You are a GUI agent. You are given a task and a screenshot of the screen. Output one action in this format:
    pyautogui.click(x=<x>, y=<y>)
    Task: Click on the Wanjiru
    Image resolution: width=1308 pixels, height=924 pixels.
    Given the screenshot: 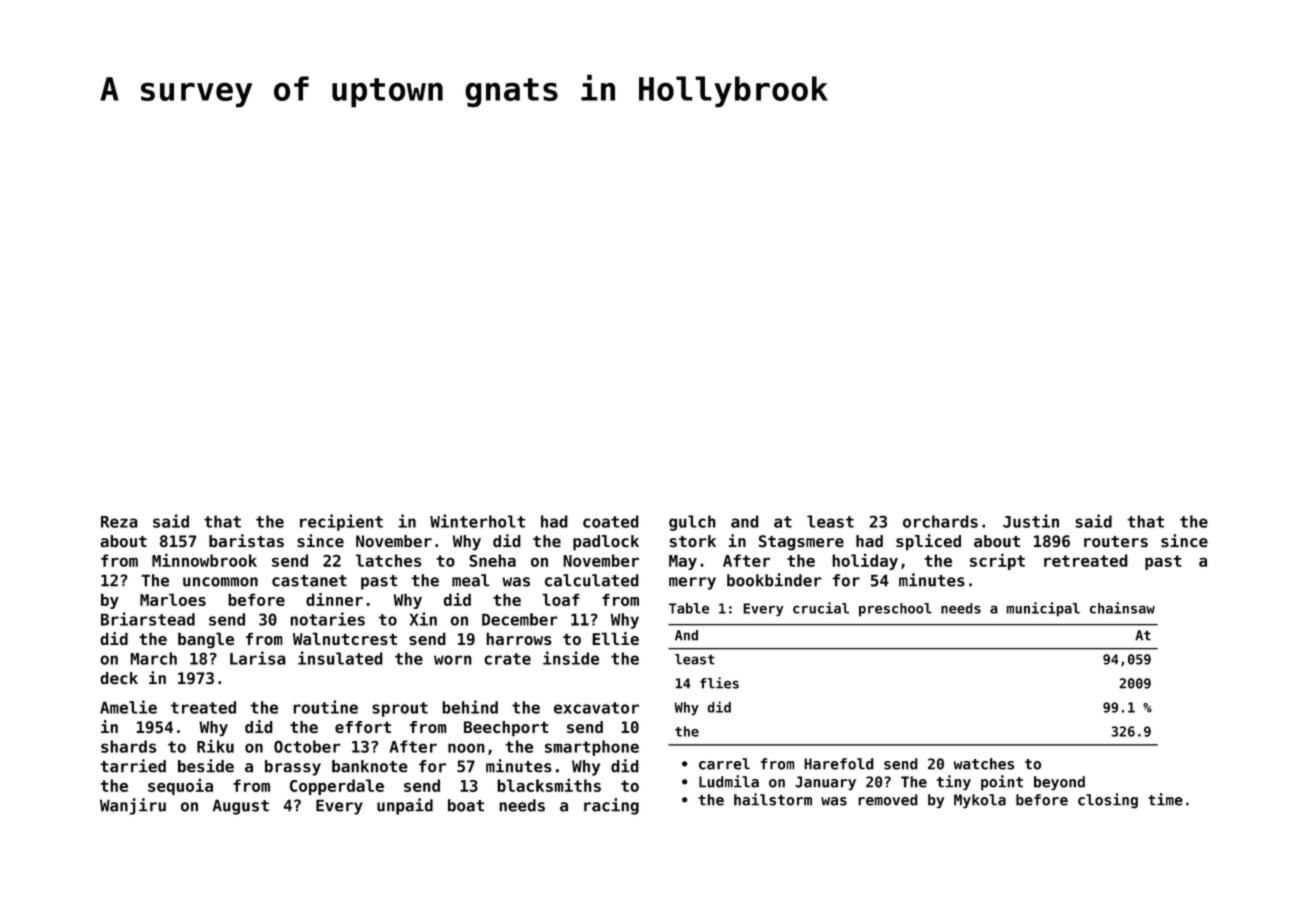 What is the action you would take?
    pyautogui.click(x=133, y=806)
